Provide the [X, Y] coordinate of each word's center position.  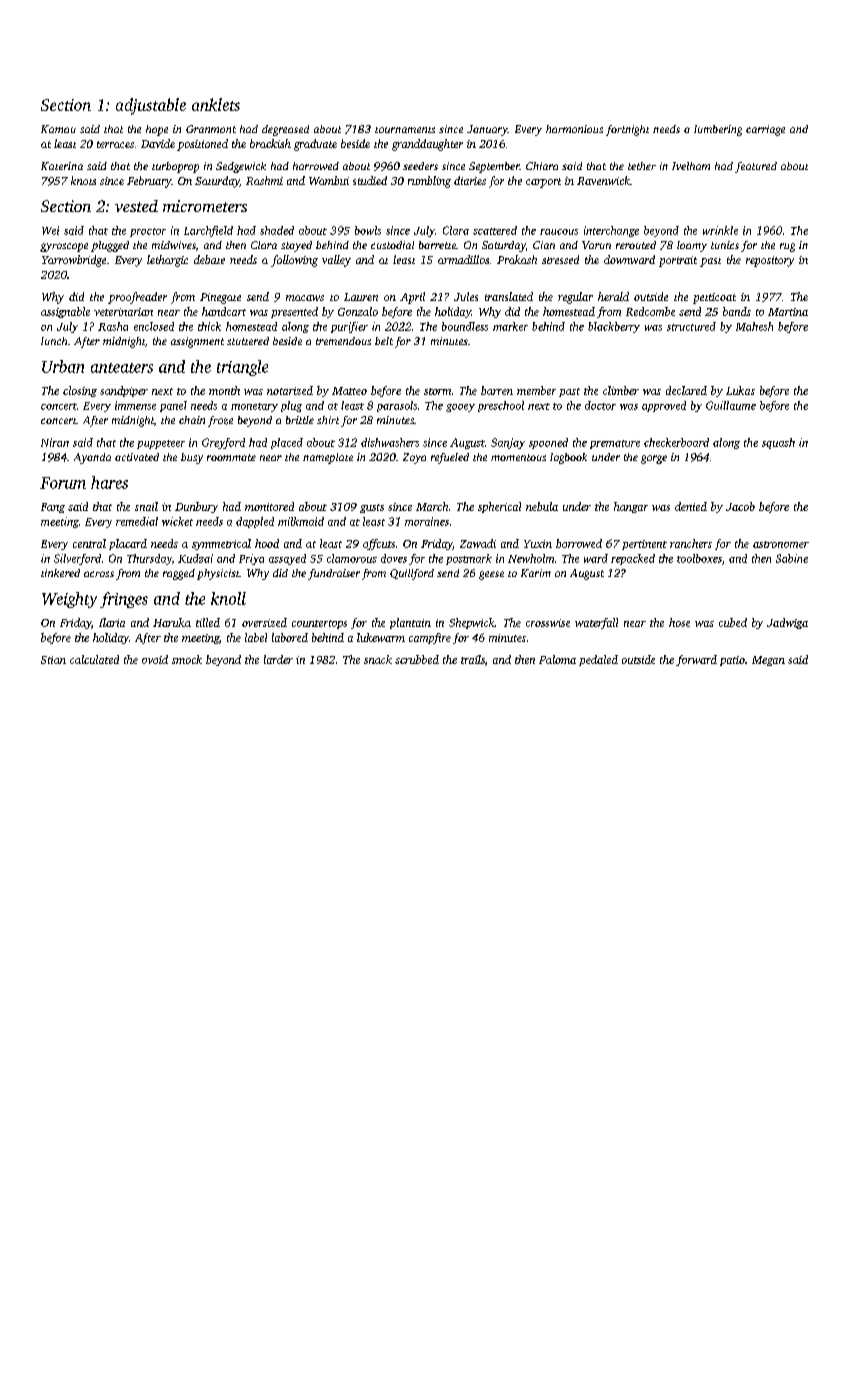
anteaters [122, 368]
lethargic [167, 261]
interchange [611, 231]
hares [109, 482]
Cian [544, 245]
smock [187, 659]
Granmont [211, 129]
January [487, 130]
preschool [501, 406]
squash [778, 443]
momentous [518, 457]
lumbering [718, 130]
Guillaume [731, 405]
